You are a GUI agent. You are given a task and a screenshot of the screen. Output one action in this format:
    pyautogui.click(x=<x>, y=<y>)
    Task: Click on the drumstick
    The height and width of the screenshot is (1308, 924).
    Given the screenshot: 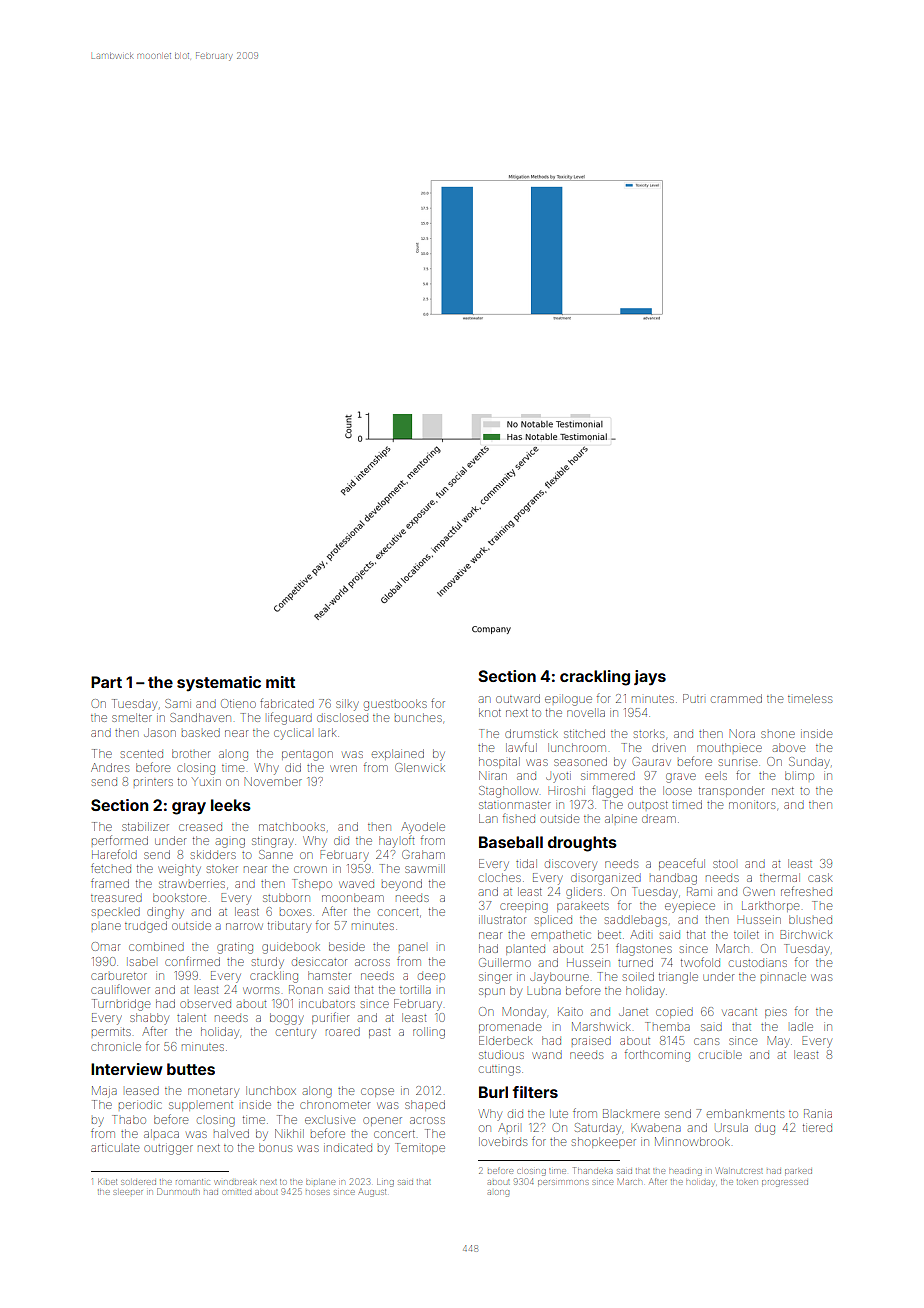 What is the action you would take?
    pyautogui.click(x=531, y=733)
